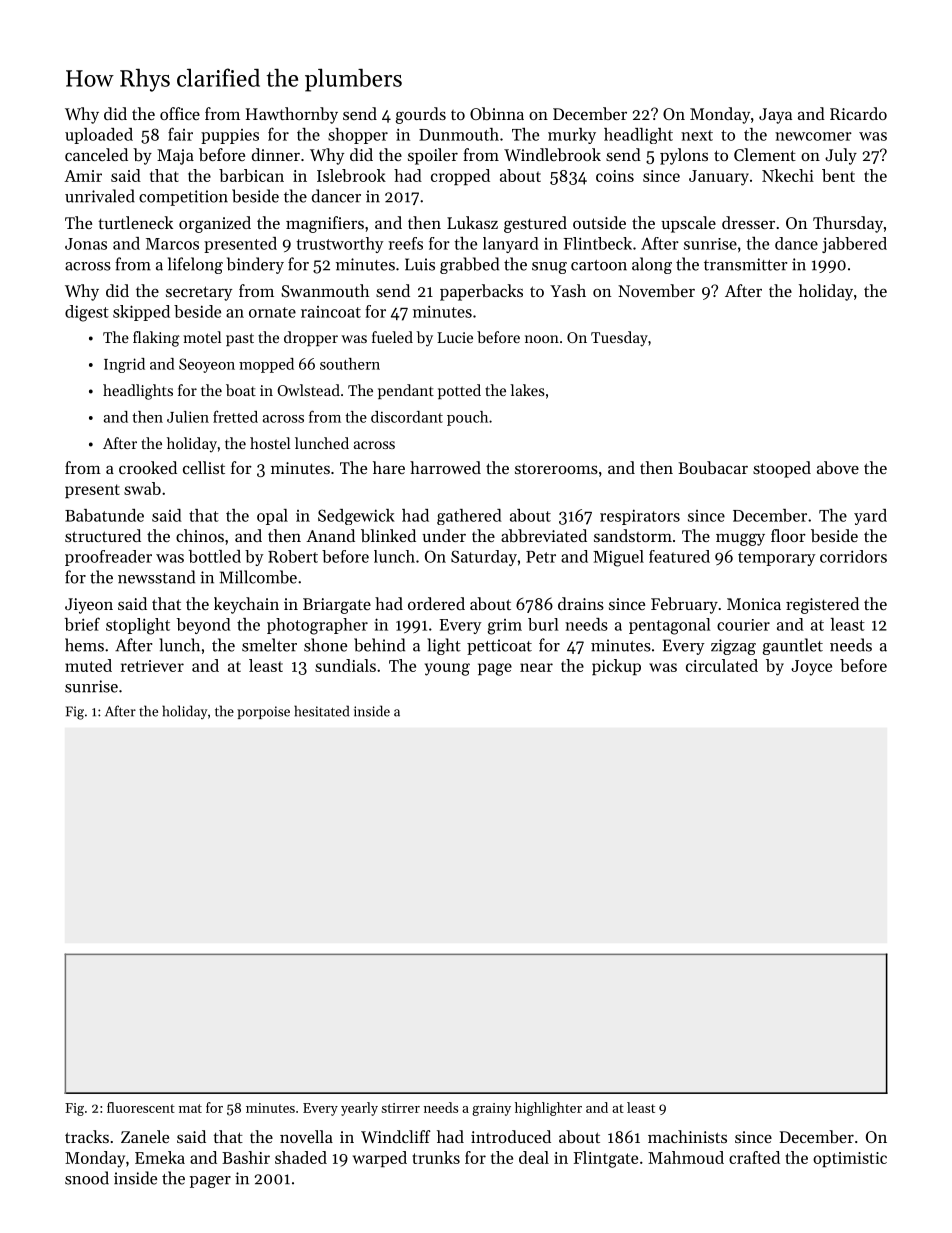 This document has width=952, height=1233. What do you see at coordinates (722, 665) in the document?
I see `circulated` at bounding box center [722, 665].
